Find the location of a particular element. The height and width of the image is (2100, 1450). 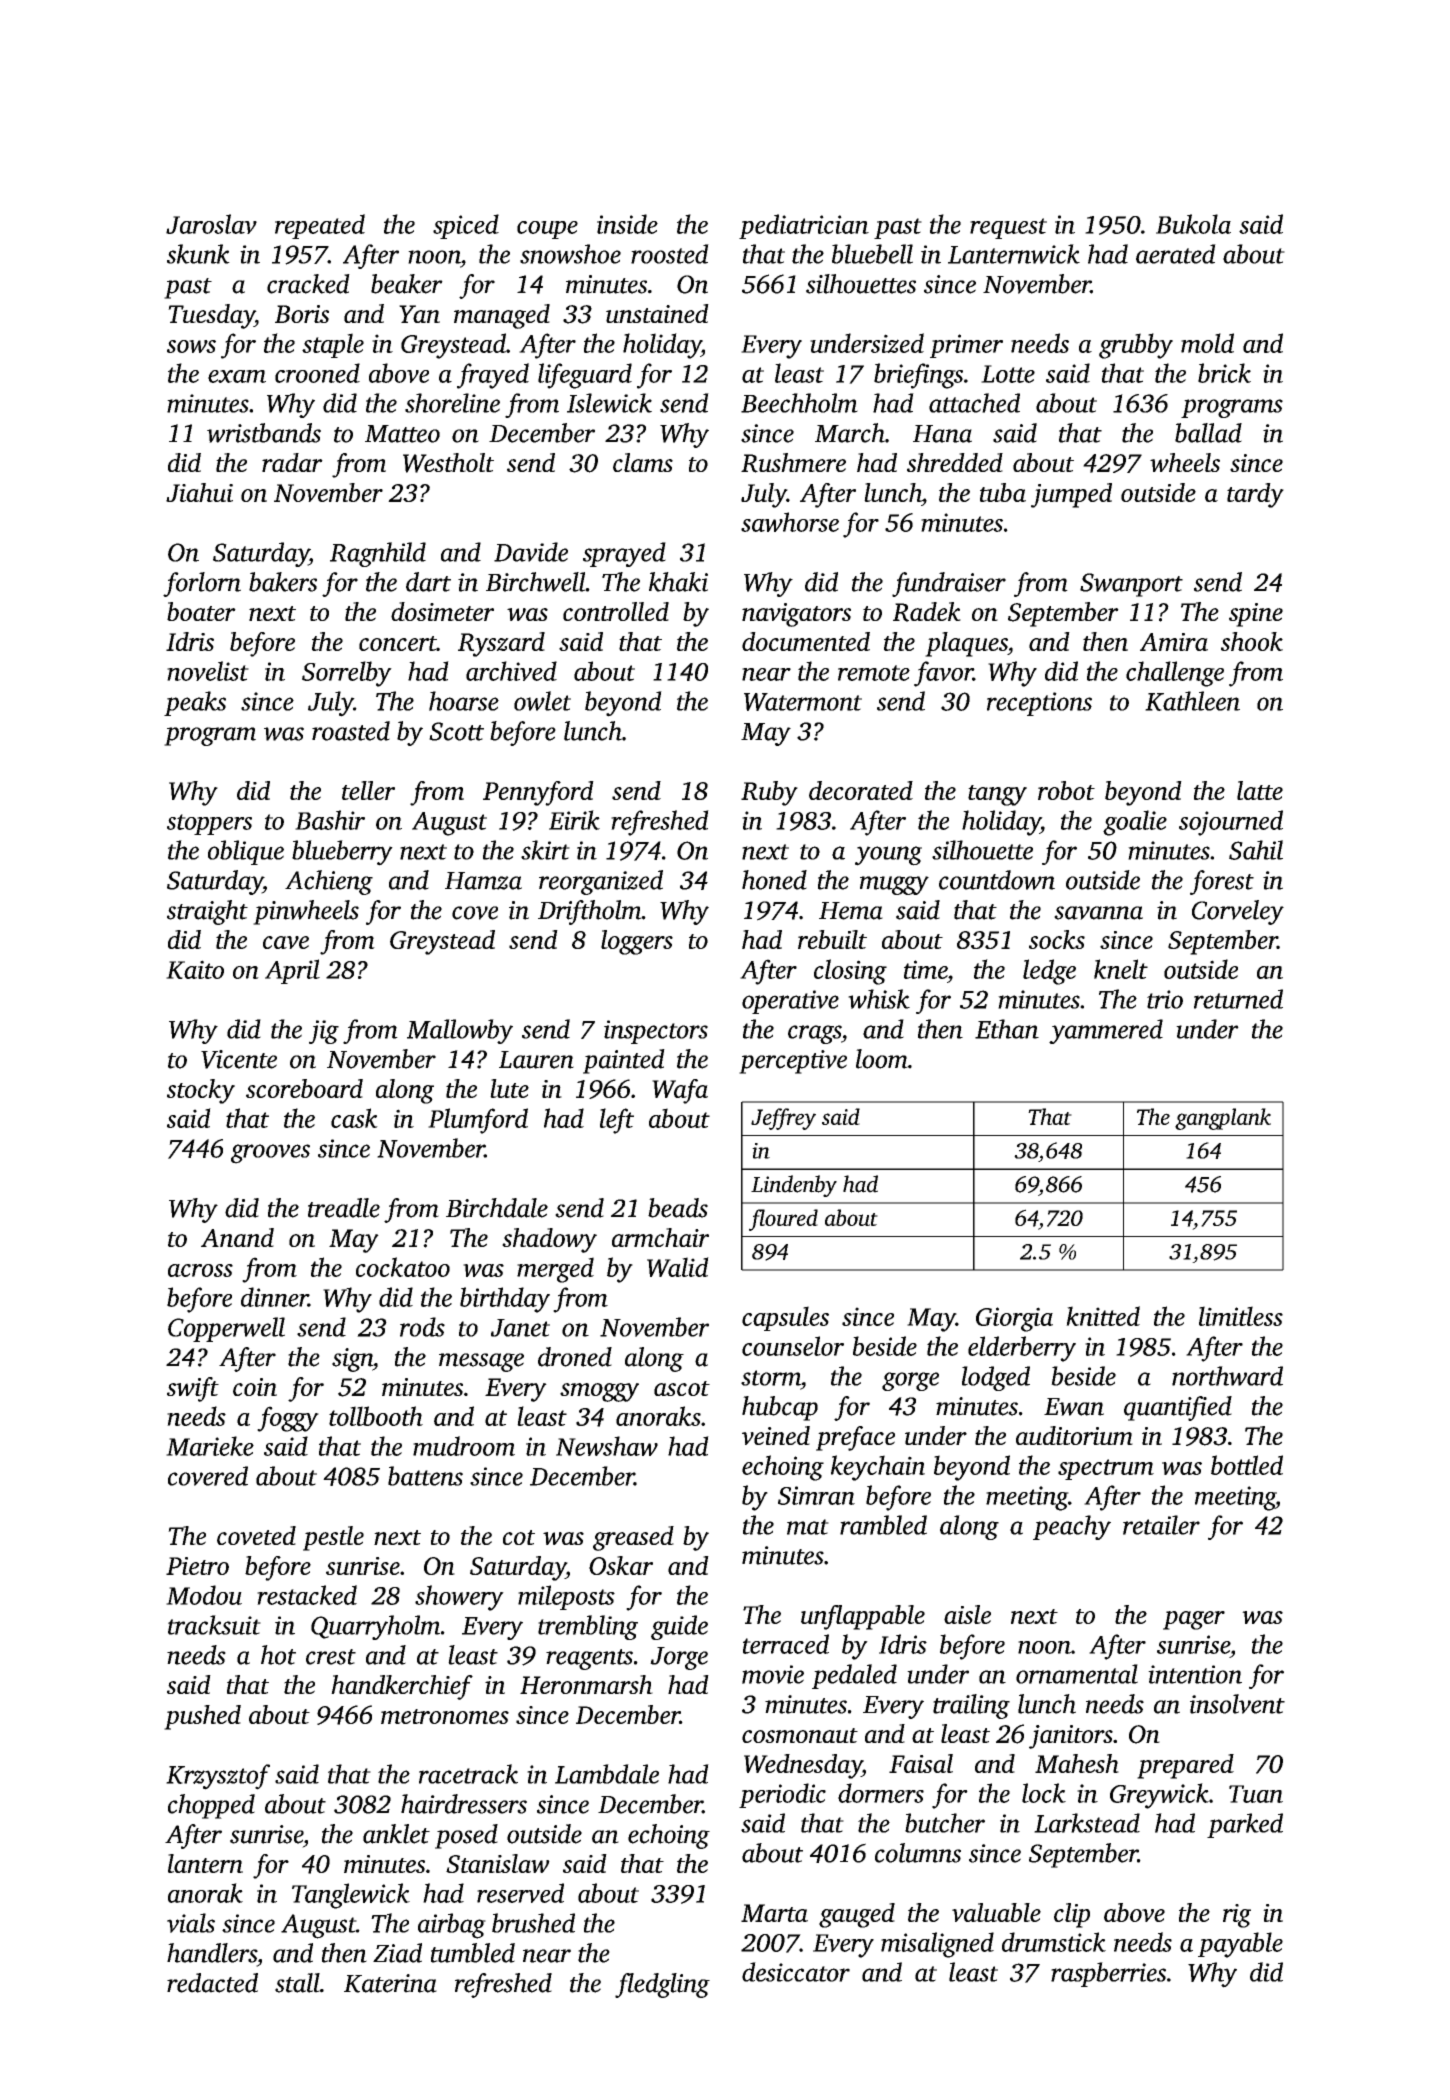

Jaroslav is located at coordinates (211, 224).
